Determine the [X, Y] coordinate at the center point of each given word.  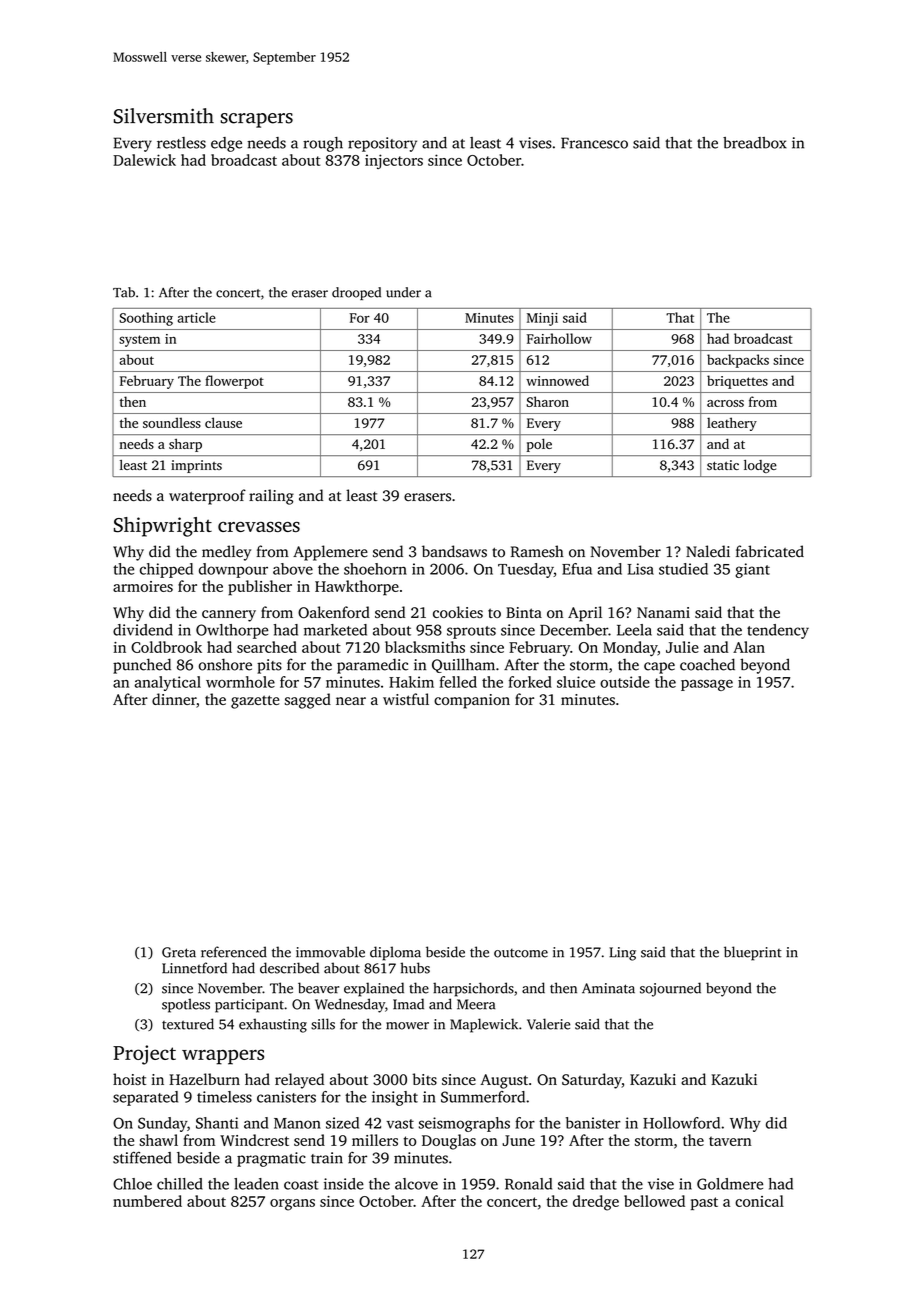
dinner [174, 699]
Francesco [594, 143]
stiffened [142, 1157]
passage [707, 685]
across [725, 403]
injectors [394, 161]
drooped [356, 293]
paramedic [372, 666]
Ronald [528, 1184]
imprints [196, 466]
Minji [542, 319]
